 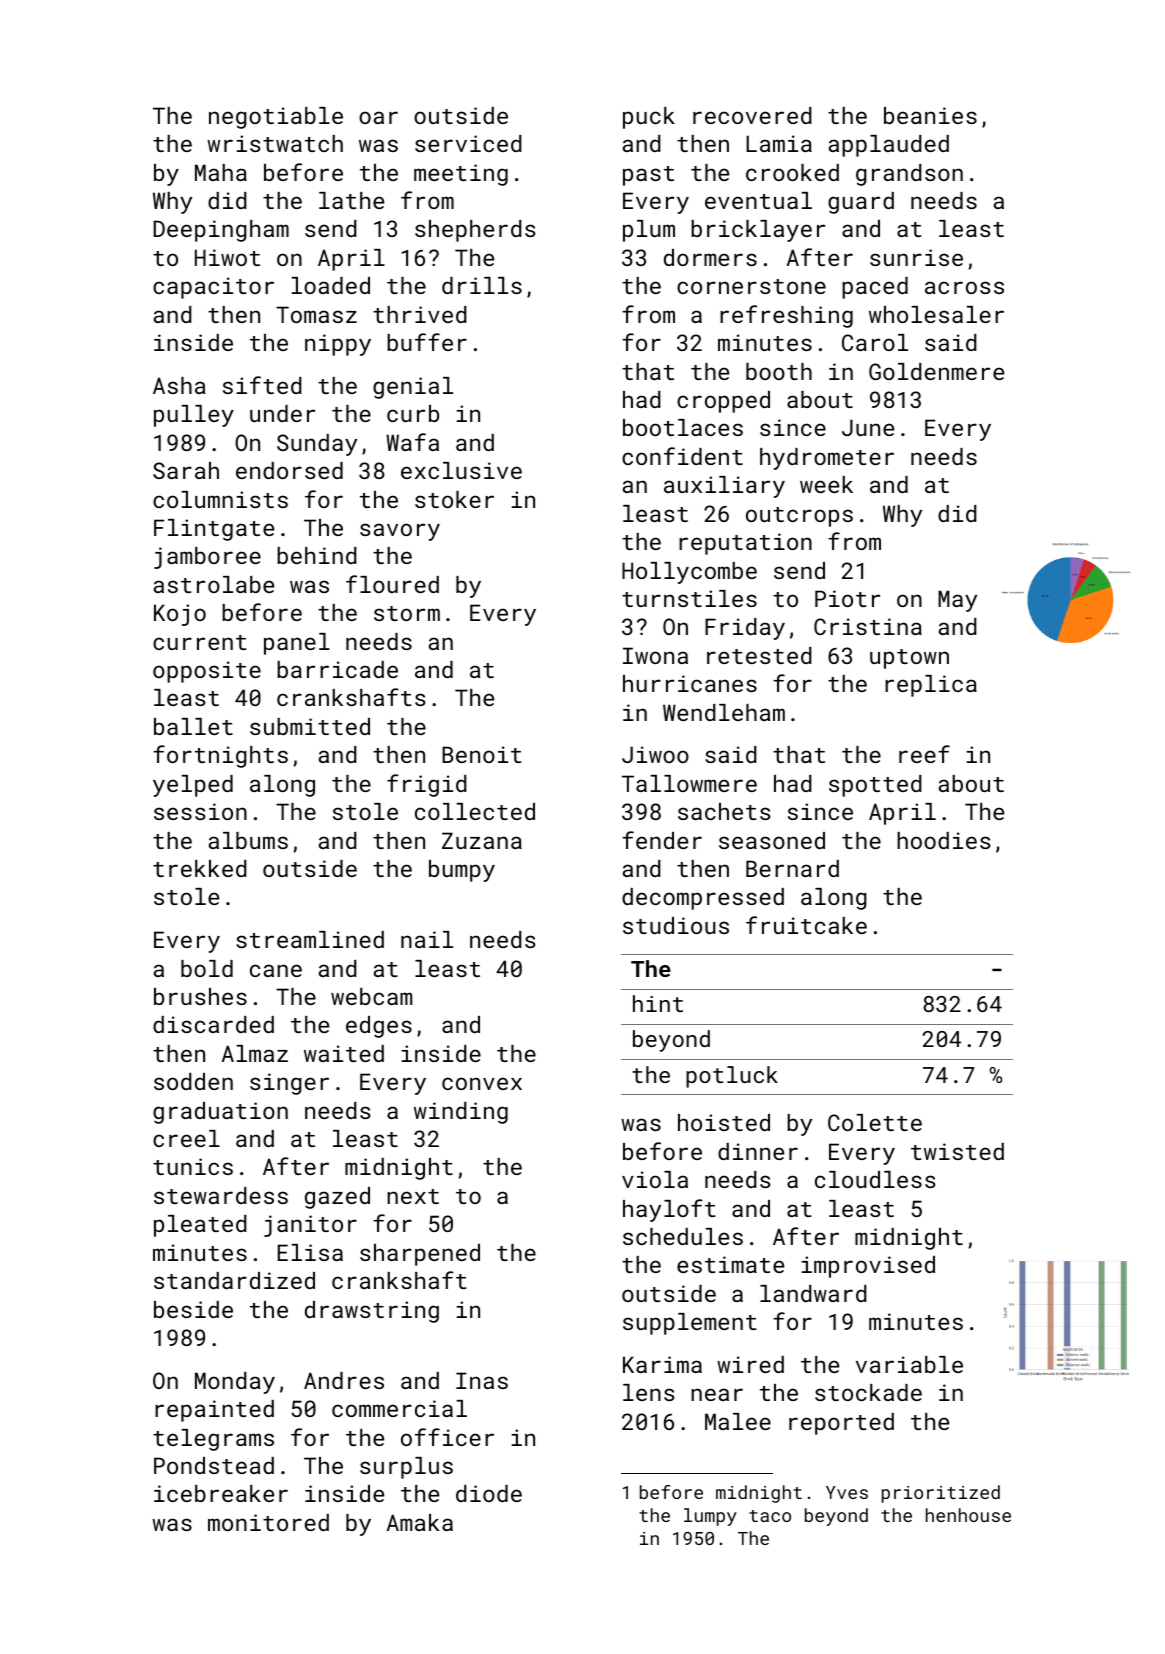 I want to click on Kojo, so click(x=180, y=615).
